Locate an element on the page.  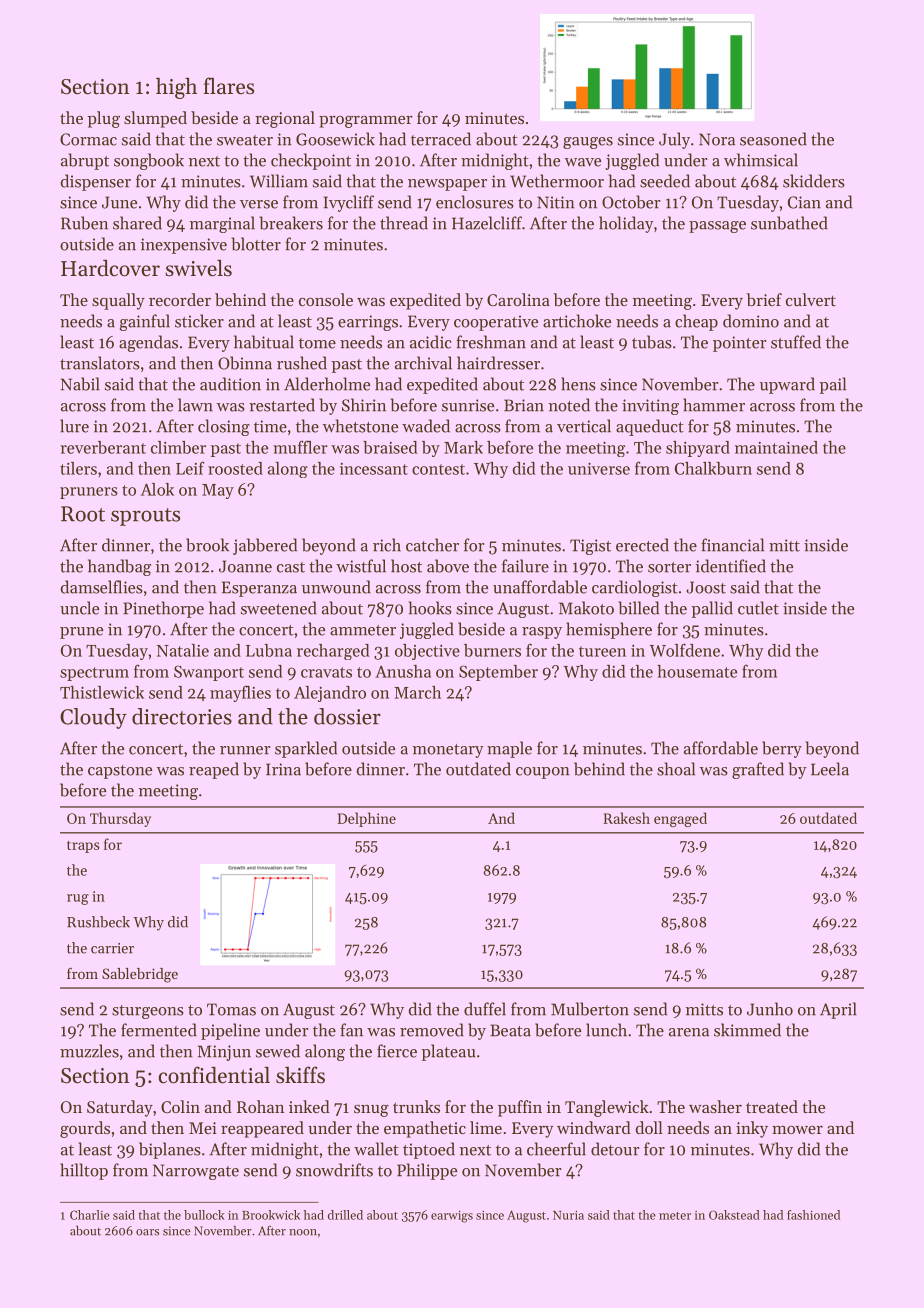
flares is located at coordinates (229, 86).
